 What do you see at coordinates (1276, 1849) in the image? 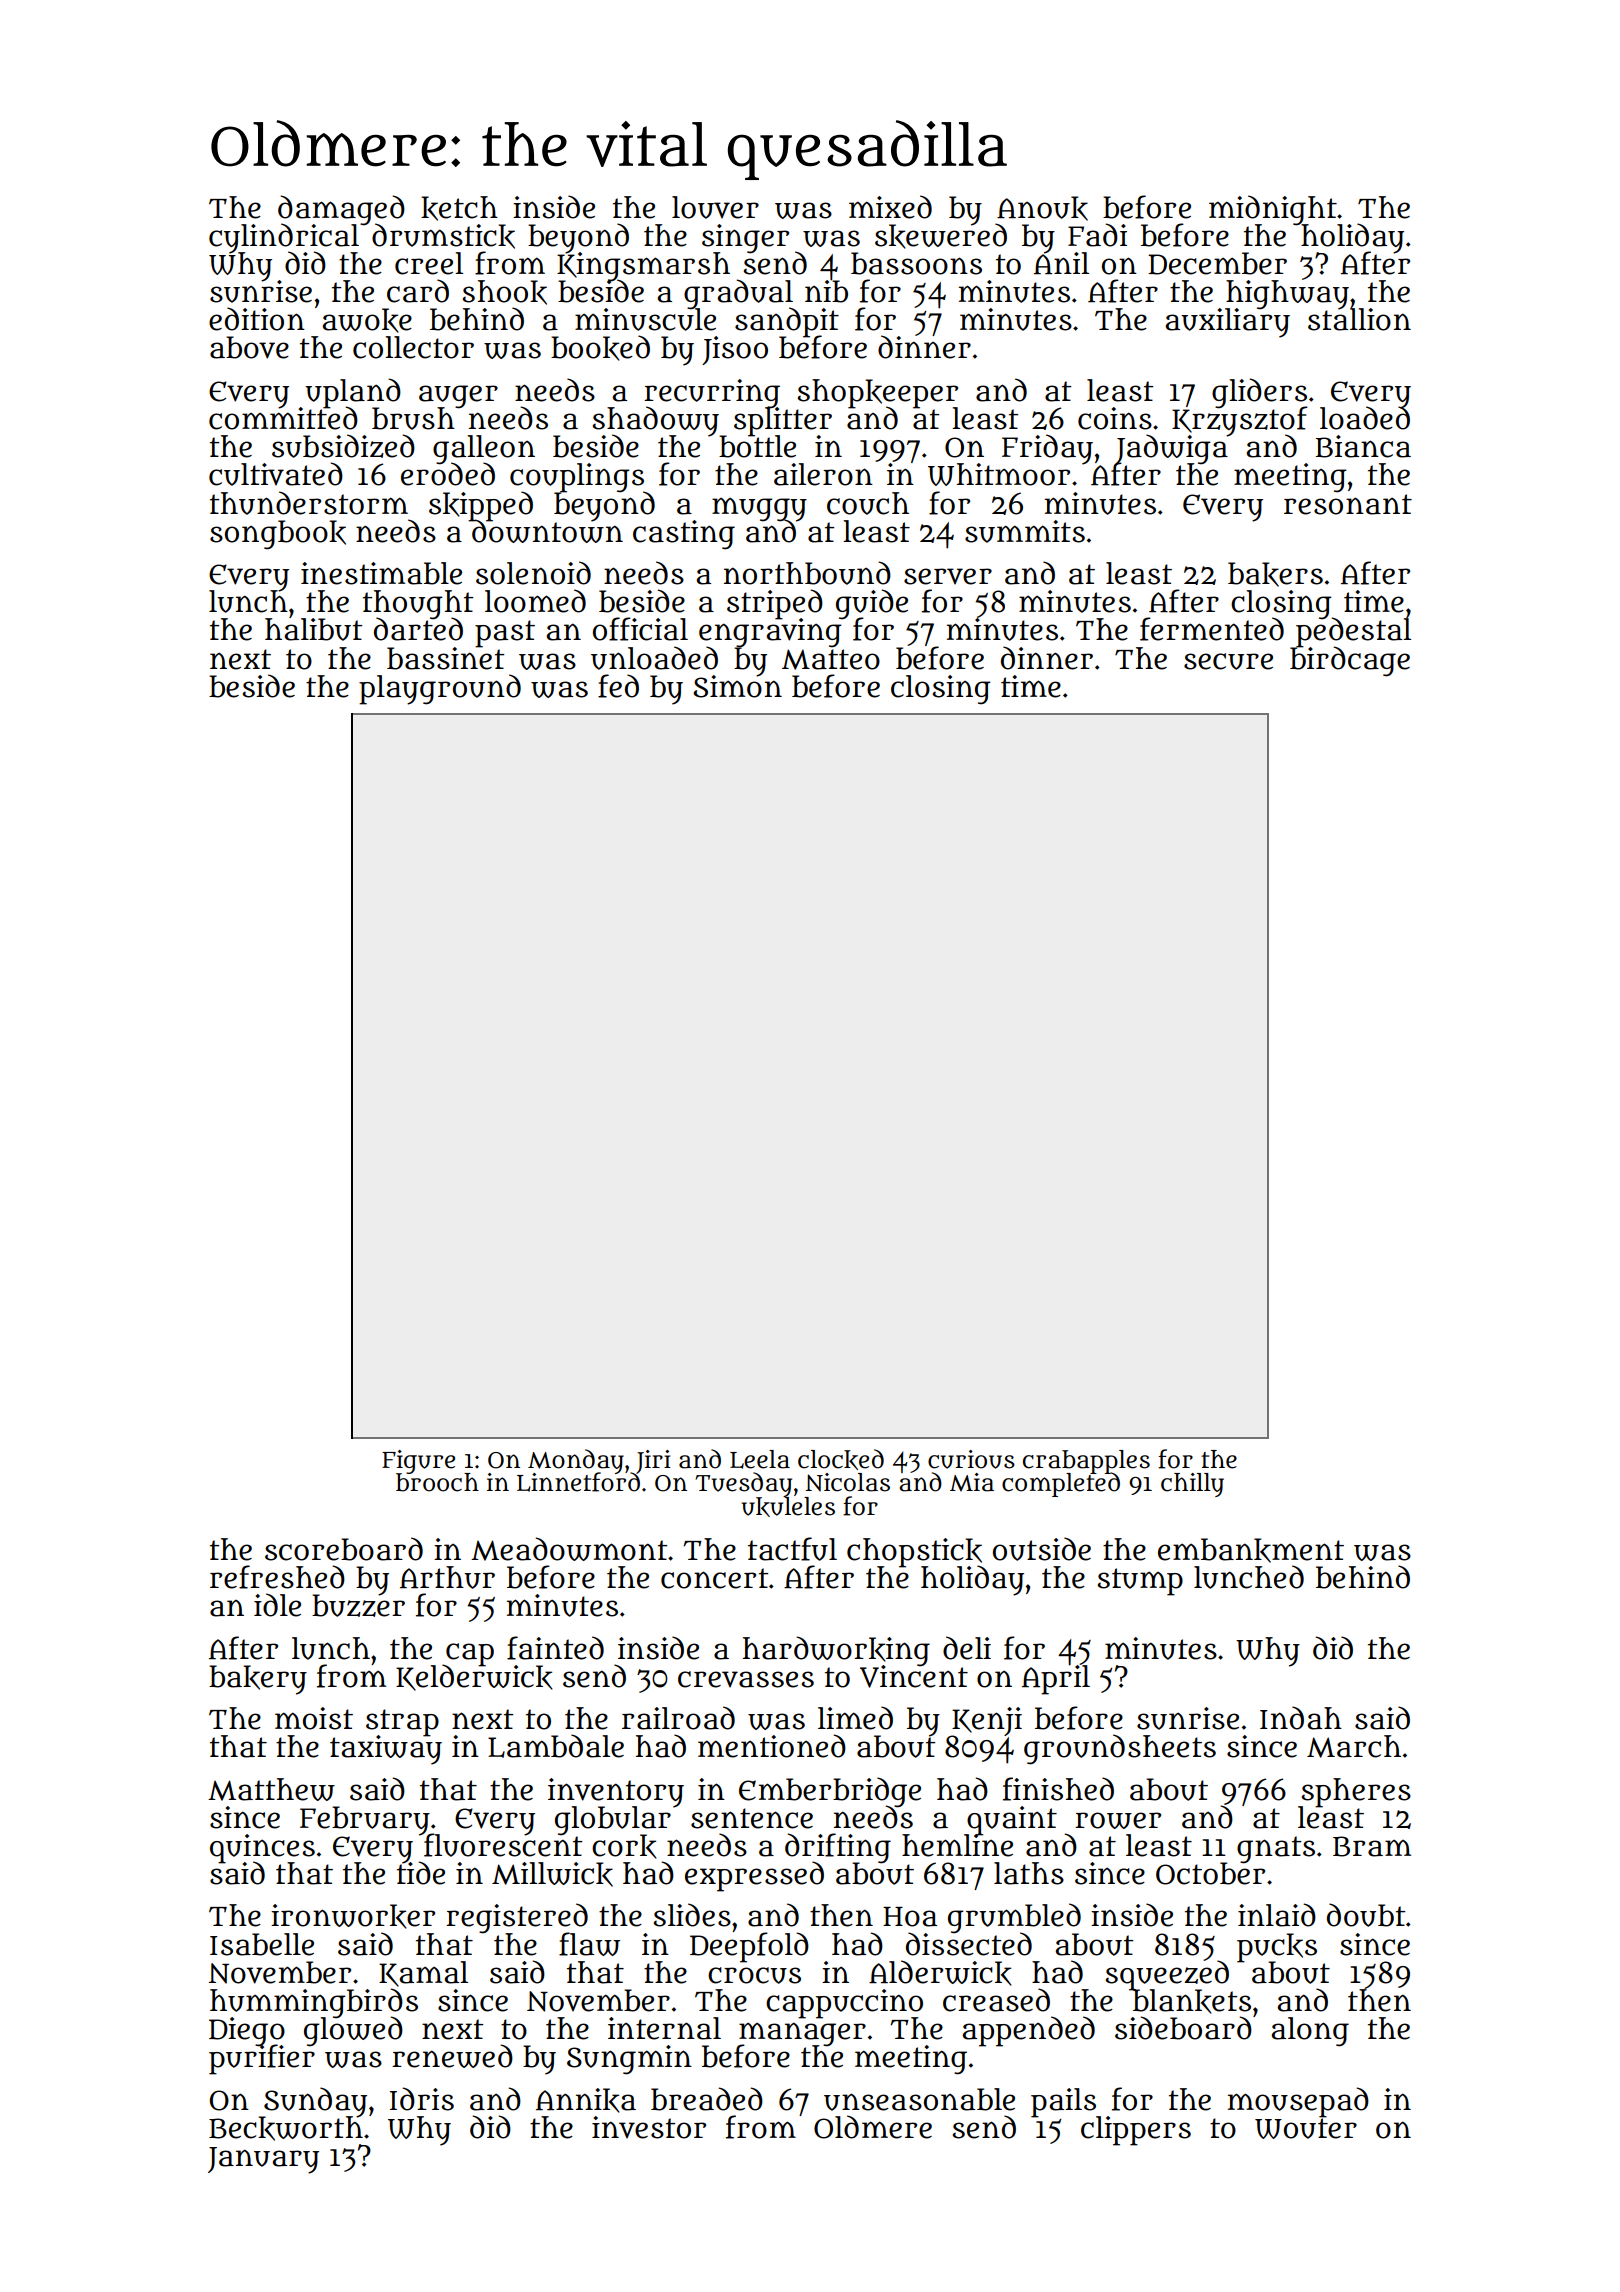
I see `gnats` at bounding box center [1276, 1849].
